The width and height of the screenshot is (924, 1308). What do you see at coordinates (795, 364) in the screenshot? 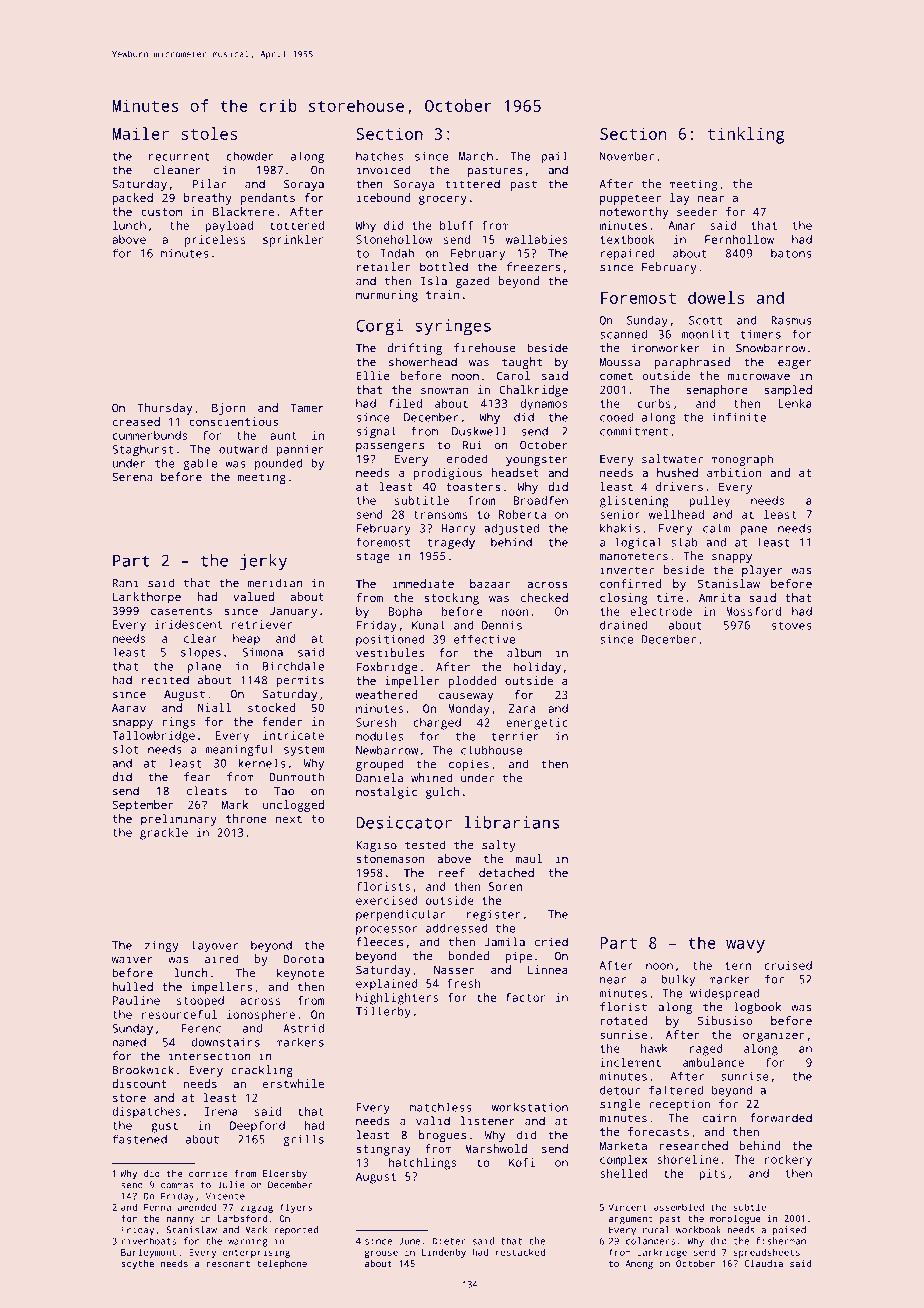
I see `eager` at bounding box center [795, 364].
